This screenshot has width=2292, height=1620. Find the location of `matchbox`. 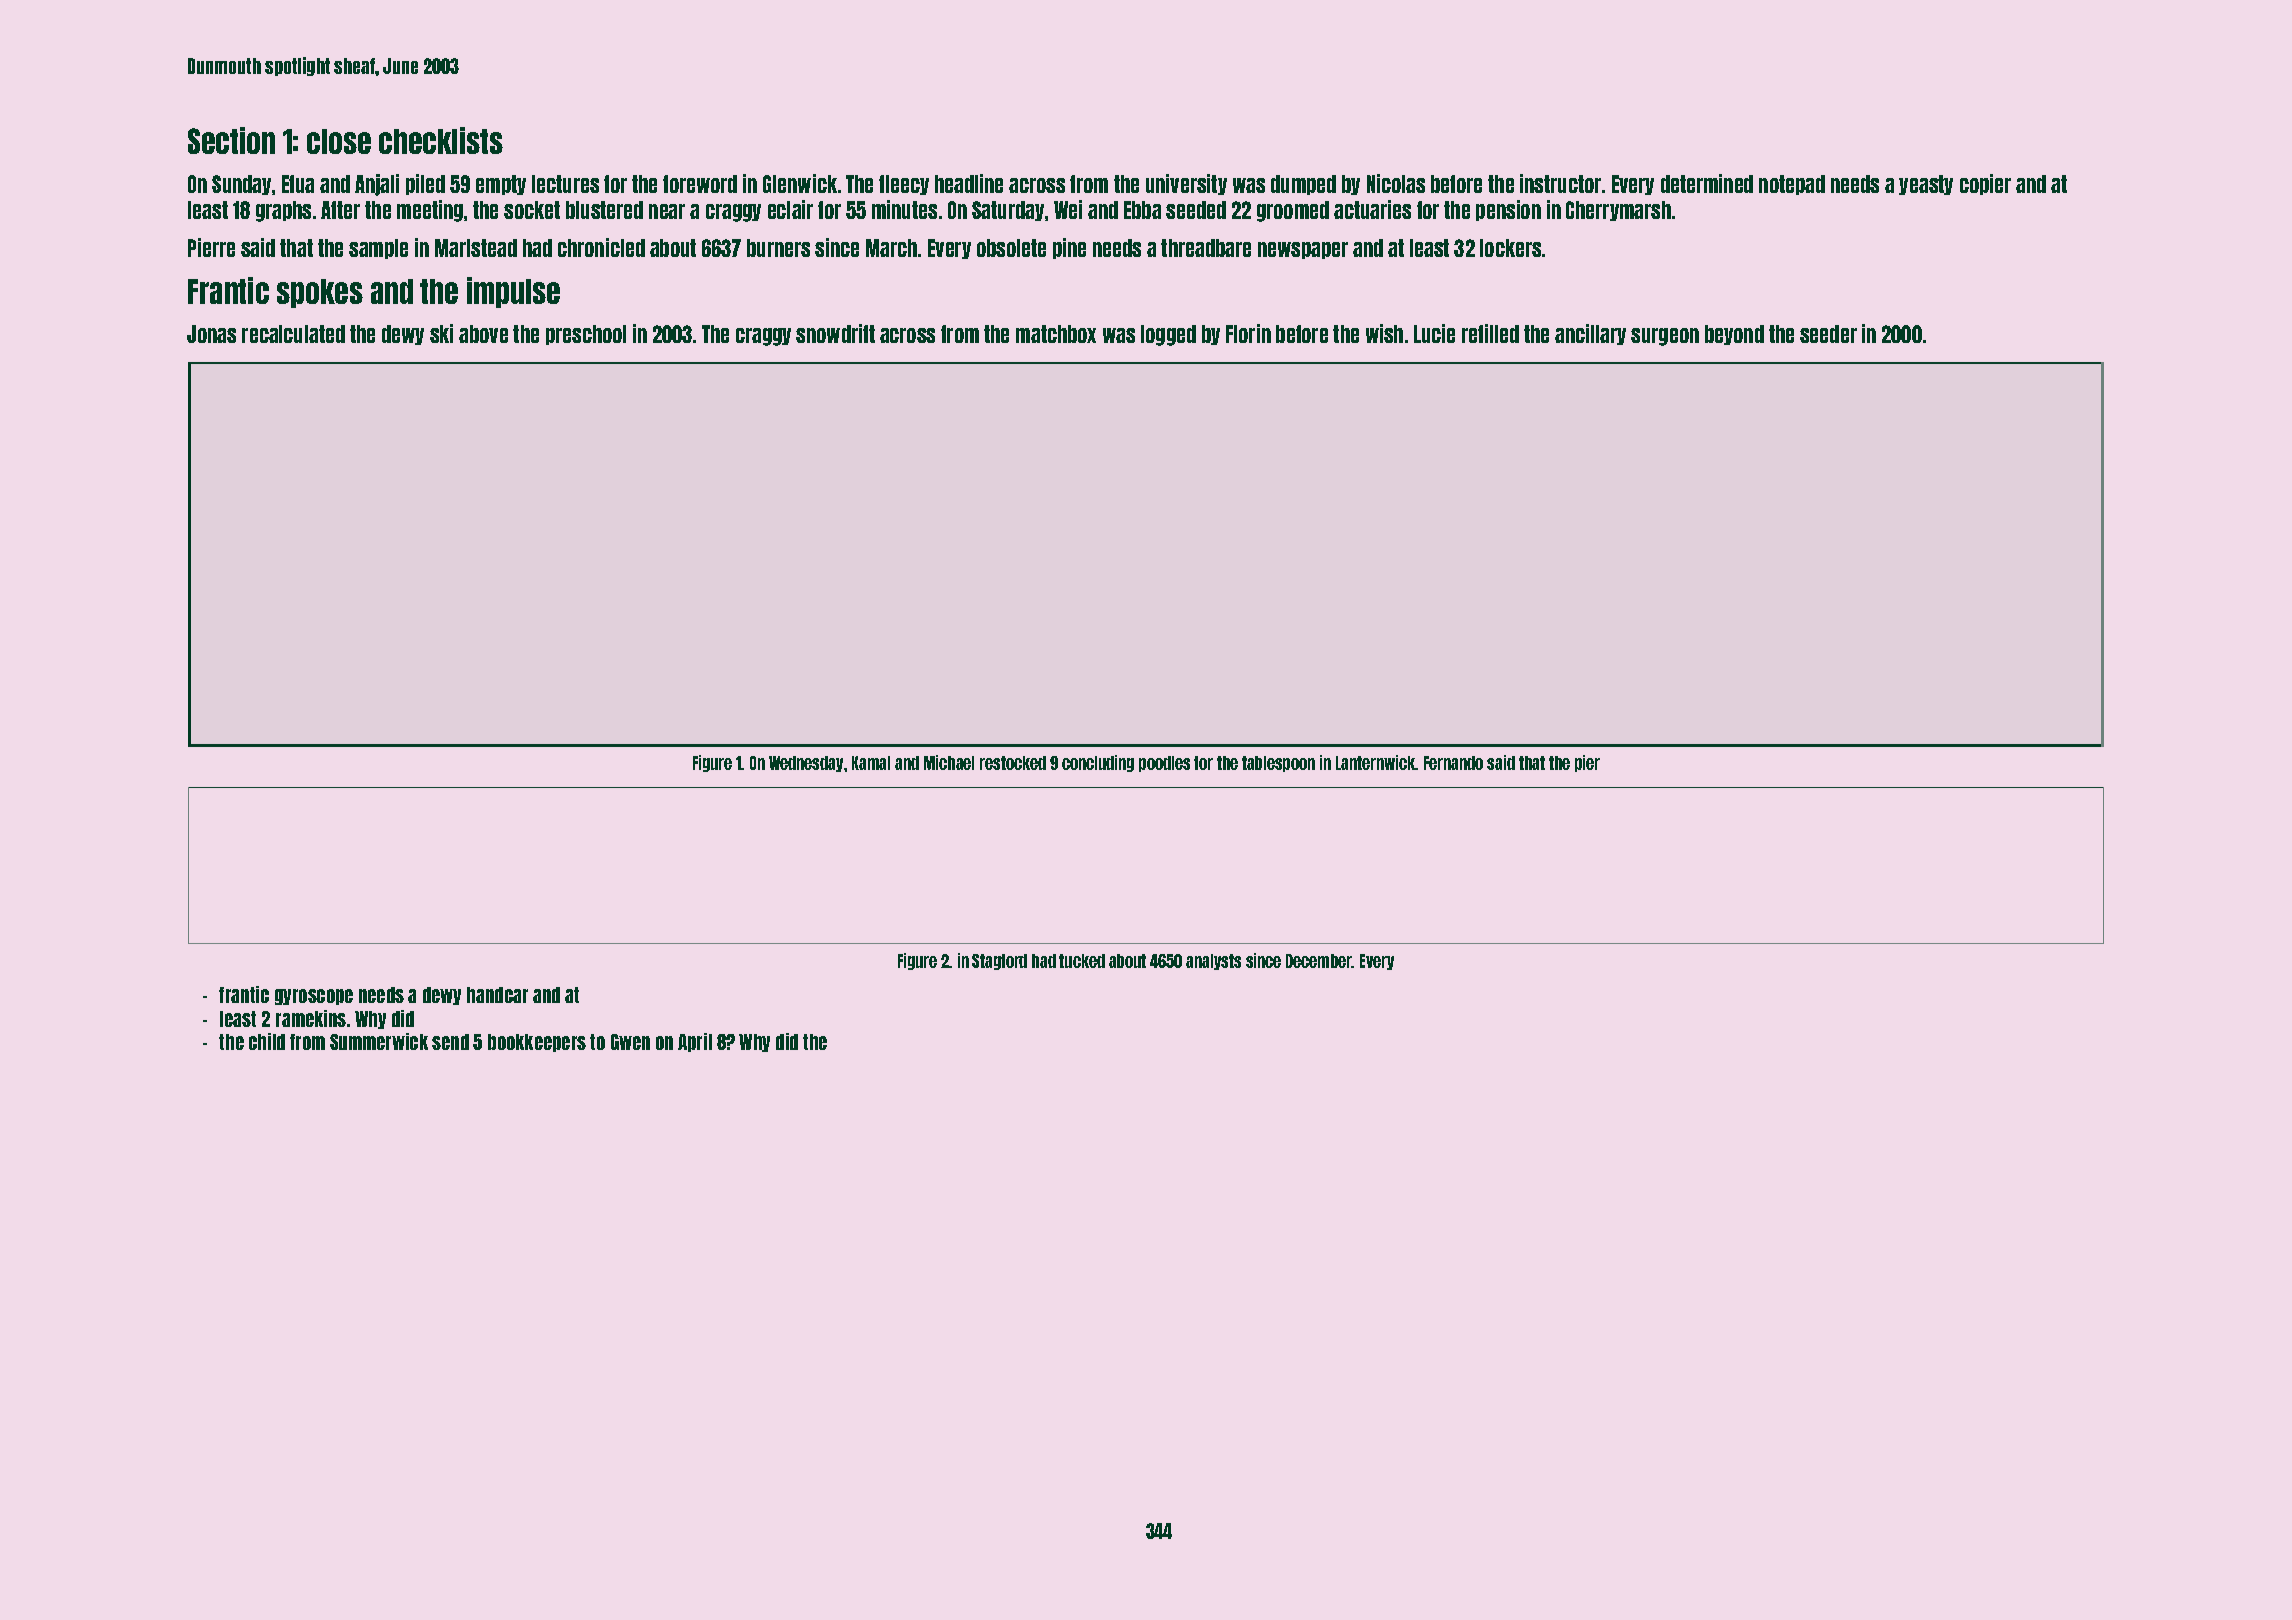

matchbox is located at coordinates (1056, 334).
